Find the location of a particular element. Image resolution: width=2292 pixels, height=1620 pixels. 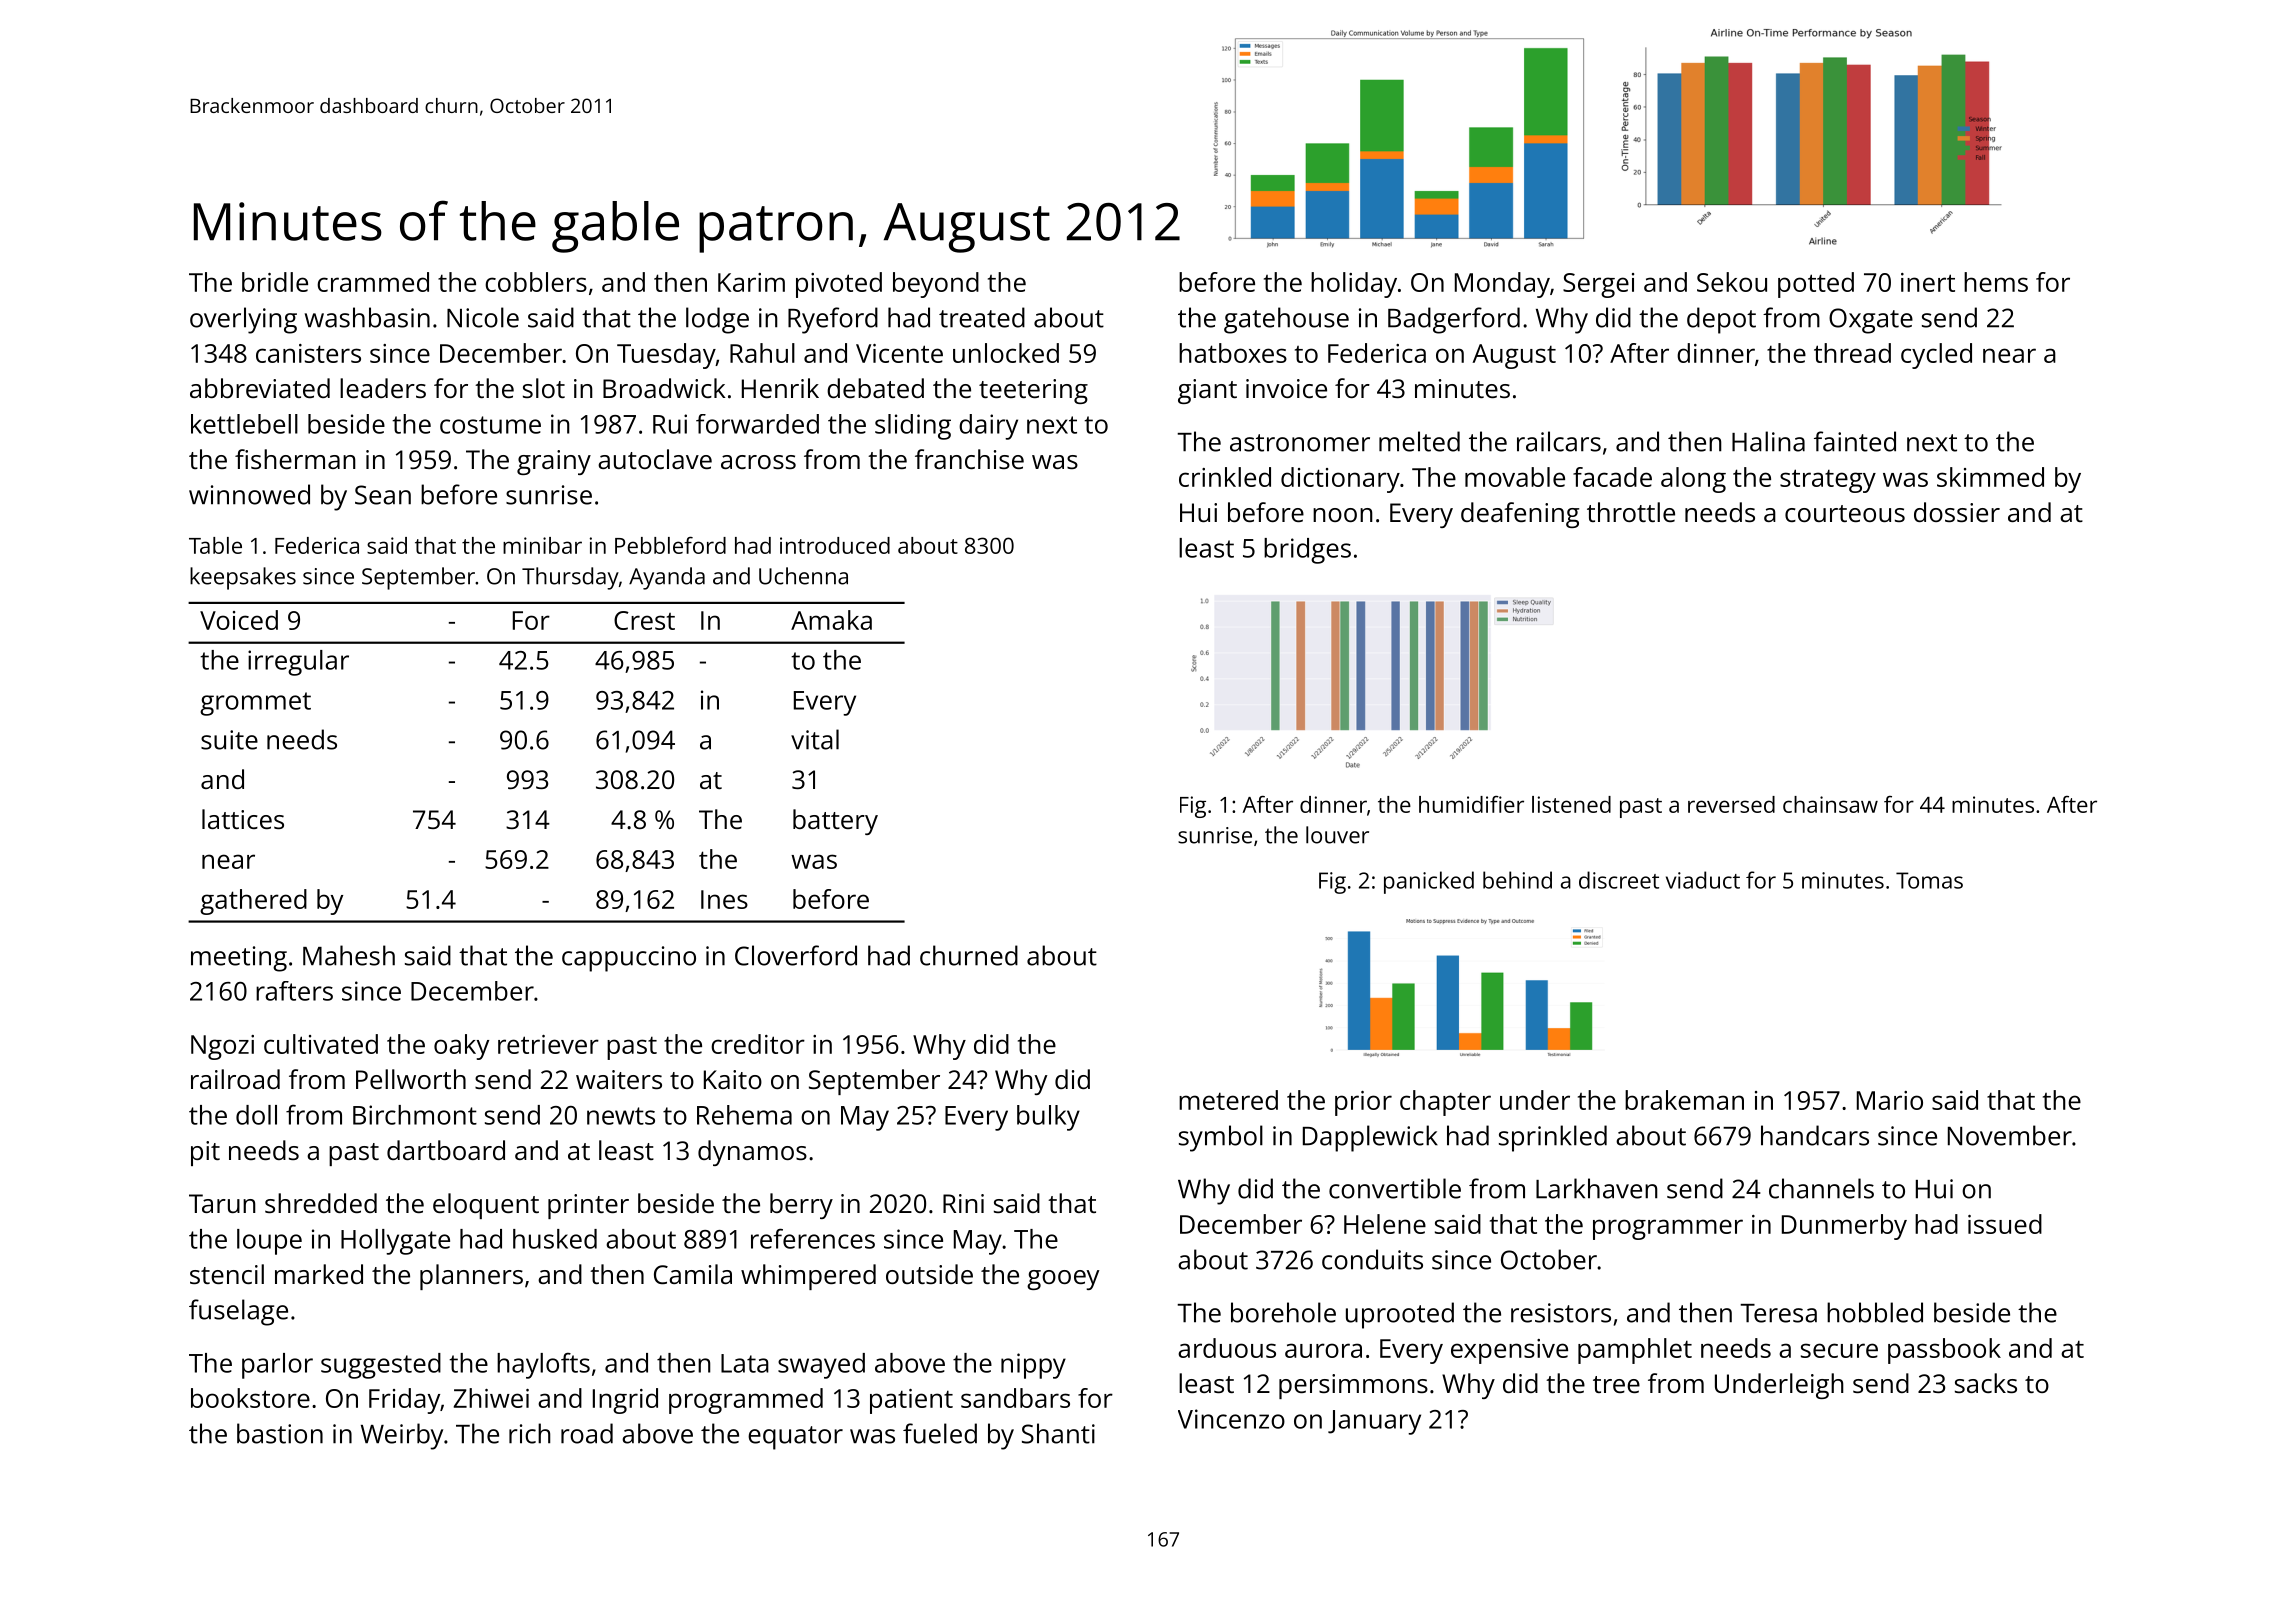

dictionary is located at coordinates (1340, 480).
